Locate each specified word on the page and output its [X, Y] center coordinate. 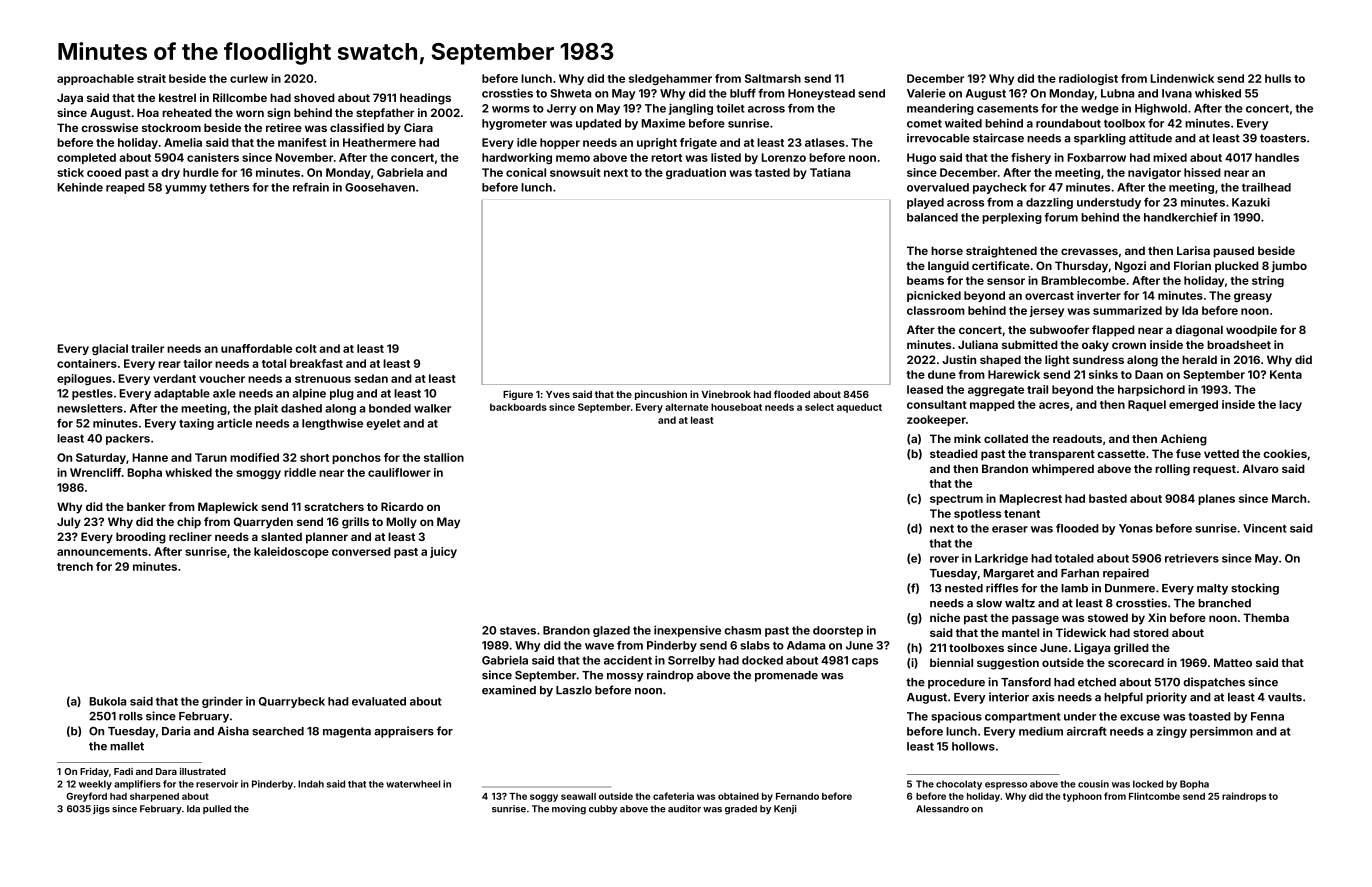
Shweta [570, 93]
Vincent [1265, 528]
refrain [311, 187]
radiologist [1088, 79]
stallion [444, 457]
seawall [578, 796]
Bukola [108, 701]
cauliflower [399, 472]
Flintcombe [1154, 796]
